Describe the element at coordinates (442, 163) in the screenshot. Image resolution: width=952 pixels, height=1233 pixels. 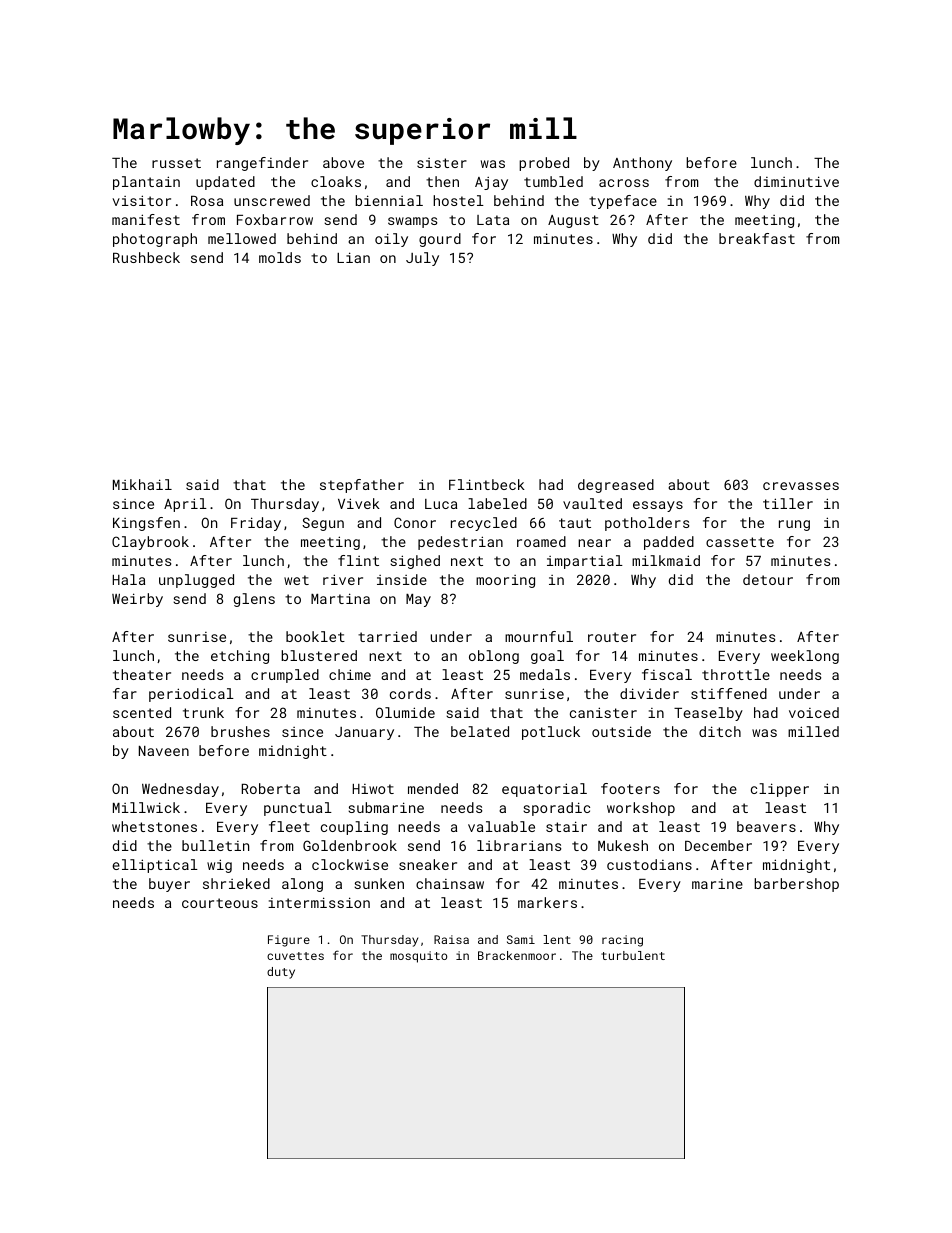
I see `sister` at that location.
